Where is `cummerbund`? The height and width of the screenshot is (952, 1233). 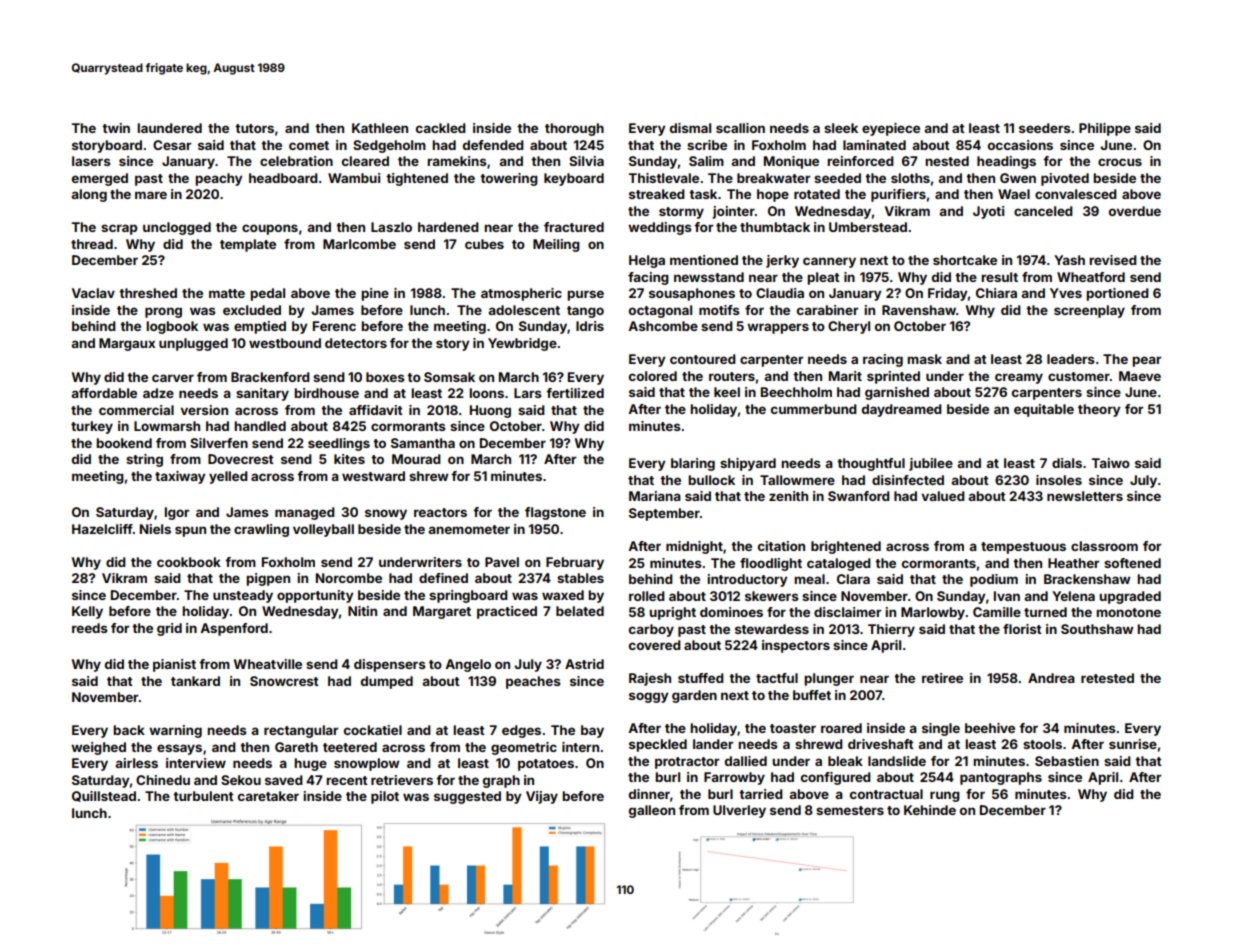
cummerbund is located at coordinates (814, 409).
